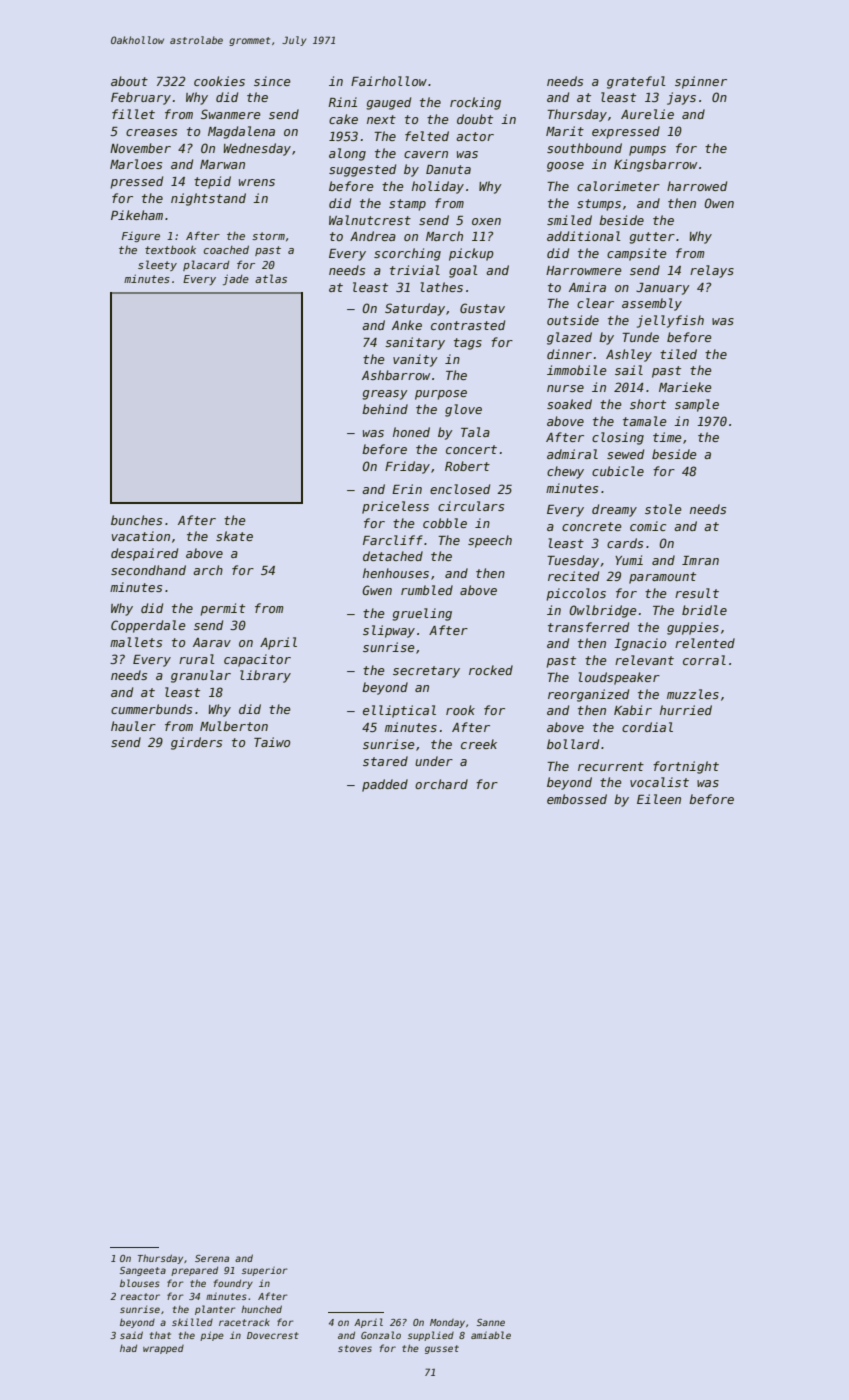 The image size is (849, 1400). What do you see at coordinates (355, 1348) in the document?
I see `stoves` at bounding box center [355, 1348].
